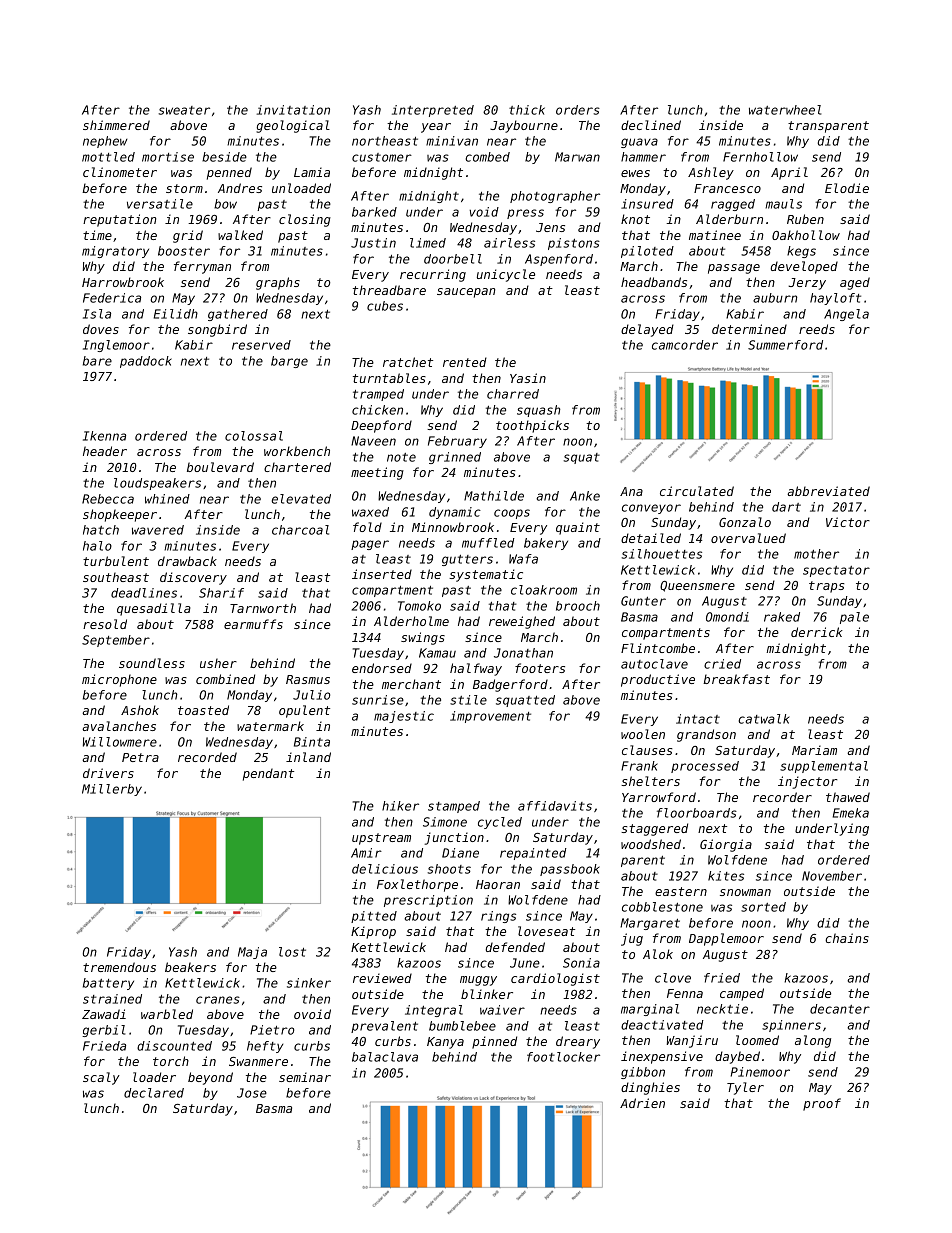 This screenshot has width=952, height=1233. Describe the element at coordinates (650, 781) in the screenshot. I see `shelters` at that location.
